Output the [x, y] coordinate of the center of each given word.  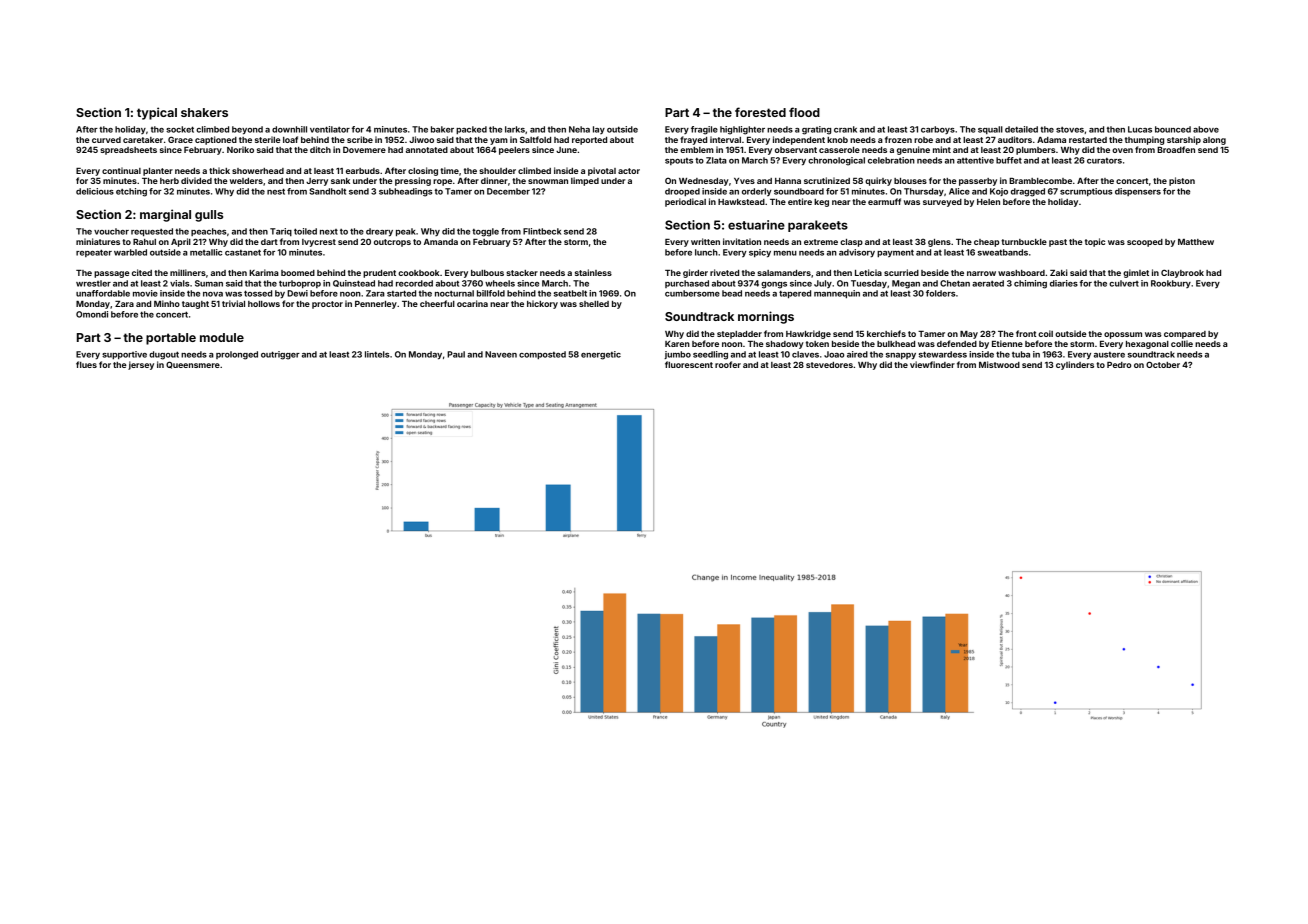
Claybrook [1182, 273]
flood [804, 112]
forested [760, 112]
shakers [204, 112]
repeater [94, 253]
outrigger [280, 355]
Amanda [441, 242]
